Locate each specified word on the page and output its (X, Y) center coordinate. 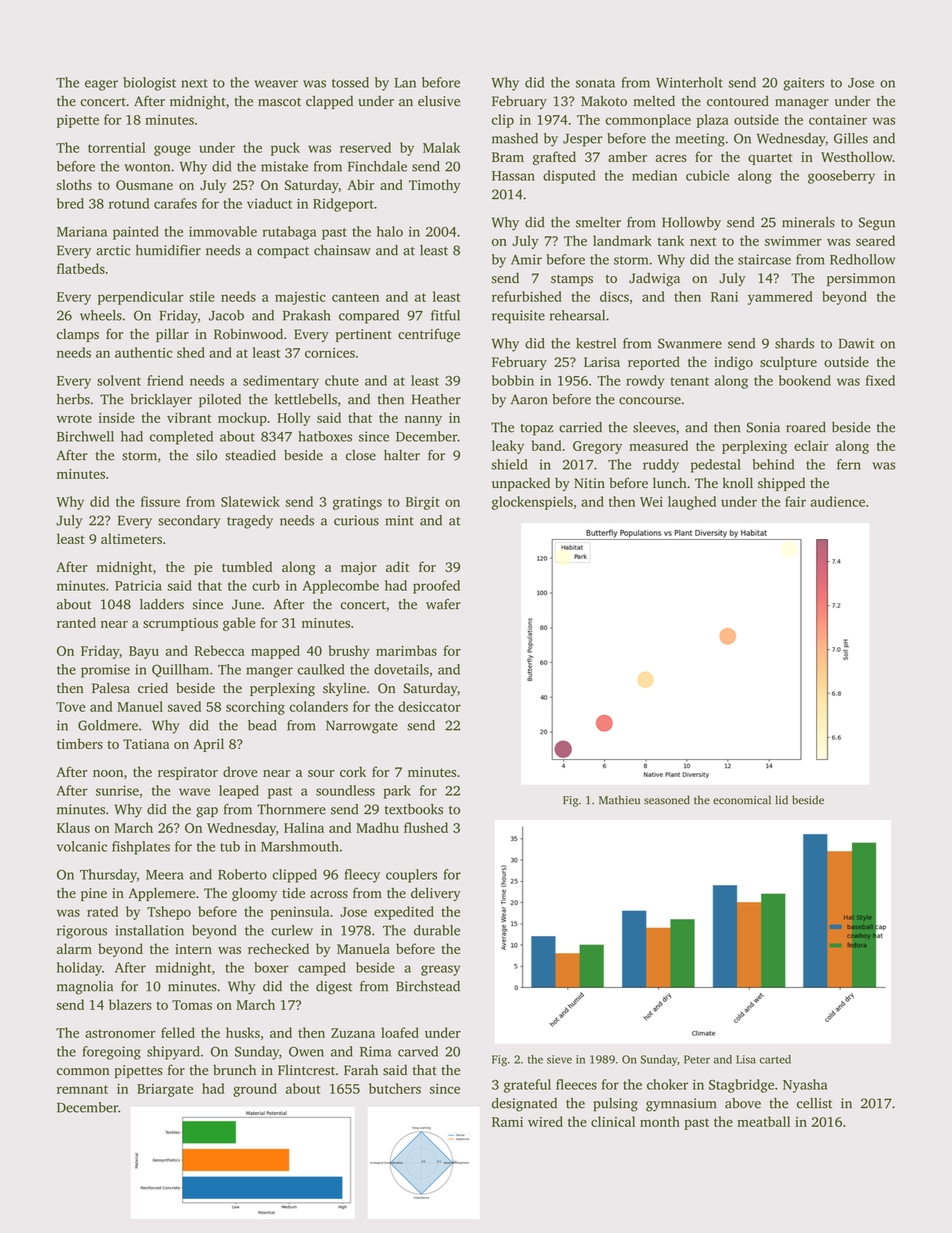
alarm (74, 948)
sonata (595, 83)
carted (775, 1059)
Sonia (763, 427)
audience (838, 501)
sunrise (117, 790)
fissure (160, 501)
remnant (82, 1089)
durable (437, 930)
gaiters (803, 84)
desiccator (429, 706)
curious (356, 520)
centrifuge (429, 335)
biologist (149, 84)
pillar (172, 335)
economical (742, 800)
